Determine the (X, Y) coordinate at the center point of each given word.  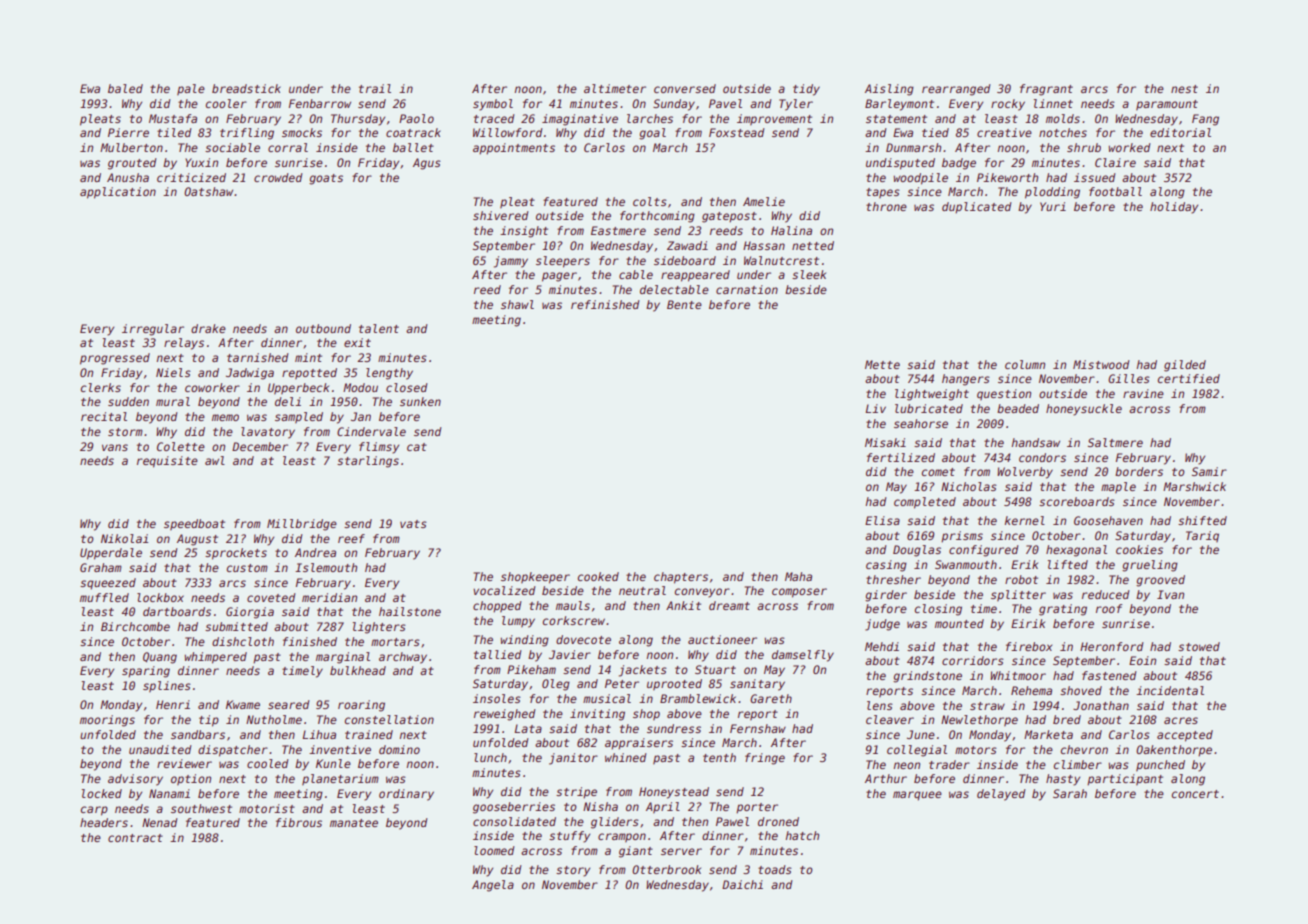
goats (326, 179)
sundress (674, 728)
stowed (1199, 646)
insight (524, 232)
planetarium (340, 780)
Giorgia (250, 613)
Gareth (771, 698)
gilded (1185, 366)
